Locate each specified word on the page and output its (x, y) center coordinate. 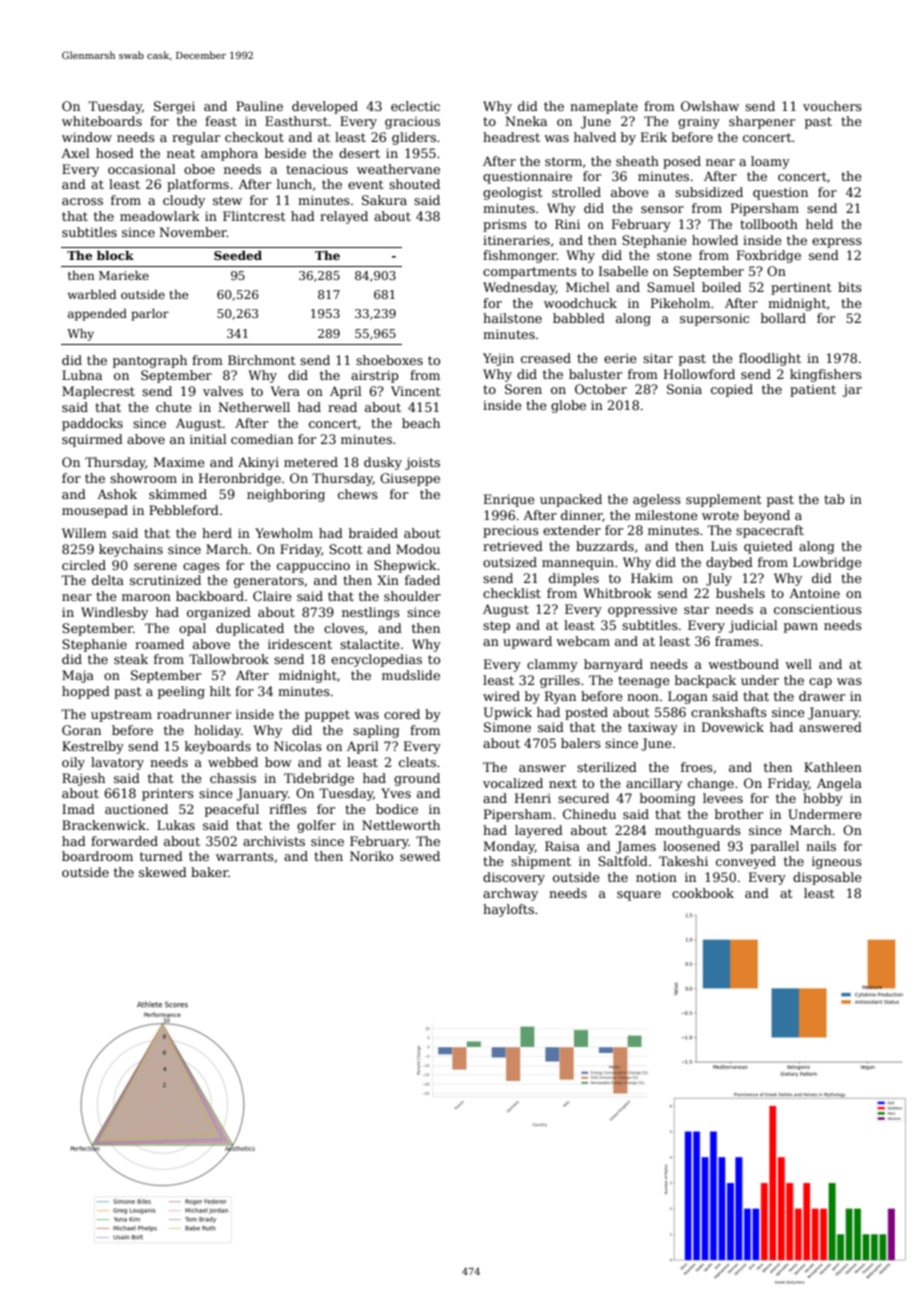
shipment (541, 862)
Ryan (560, 697)
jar (852, 391)
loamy (770, 162)
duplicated (250, 629)
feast (221, 121)
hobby (823, 799)
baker (209, 872)
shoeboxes (389, 360)
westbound (743, 664)
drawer (822, 696)
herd (217, 533)
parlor (150, 315)
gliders (414, 138)
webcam (583, 641)
